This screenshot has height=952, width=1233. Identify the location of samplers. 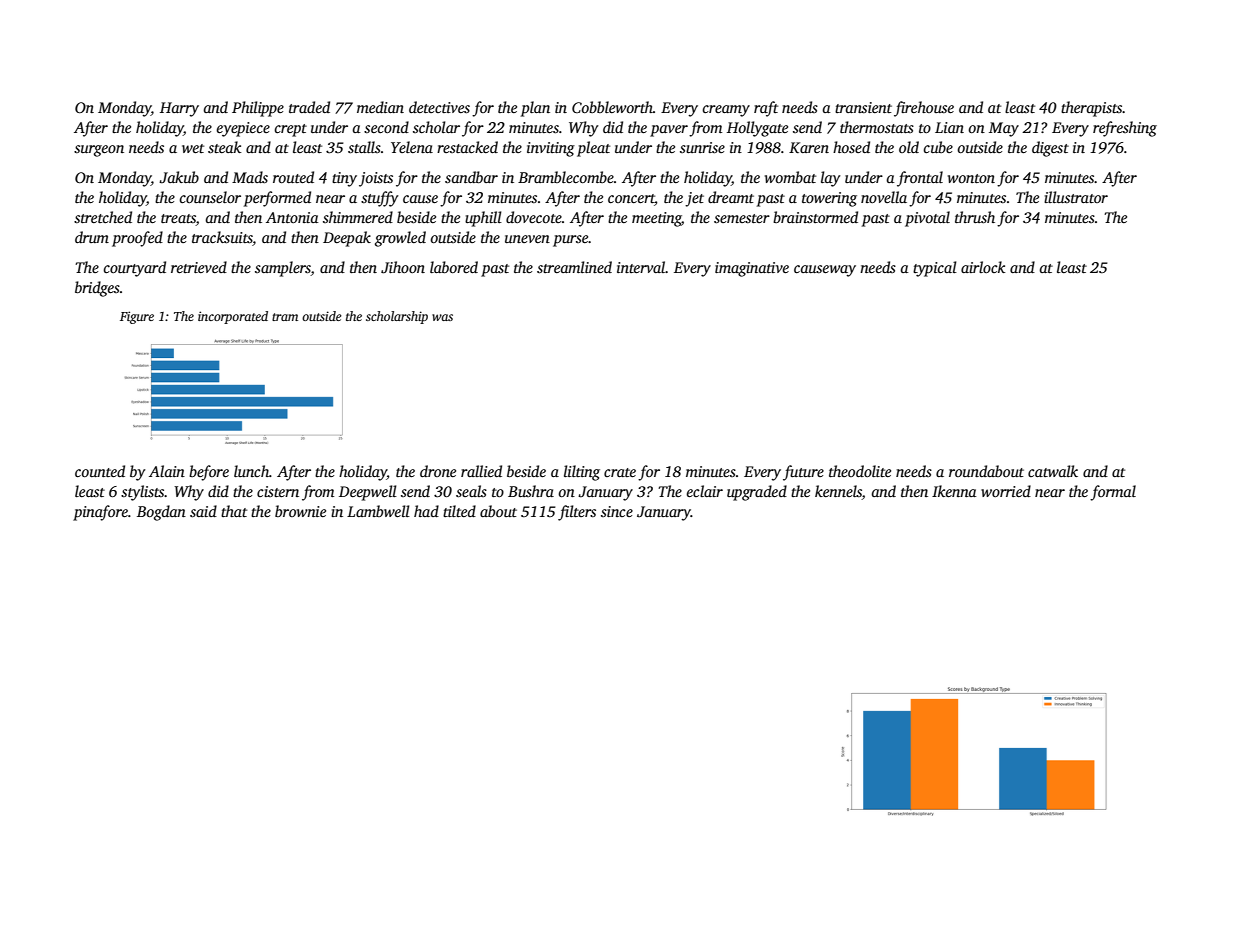
(283, 269).
